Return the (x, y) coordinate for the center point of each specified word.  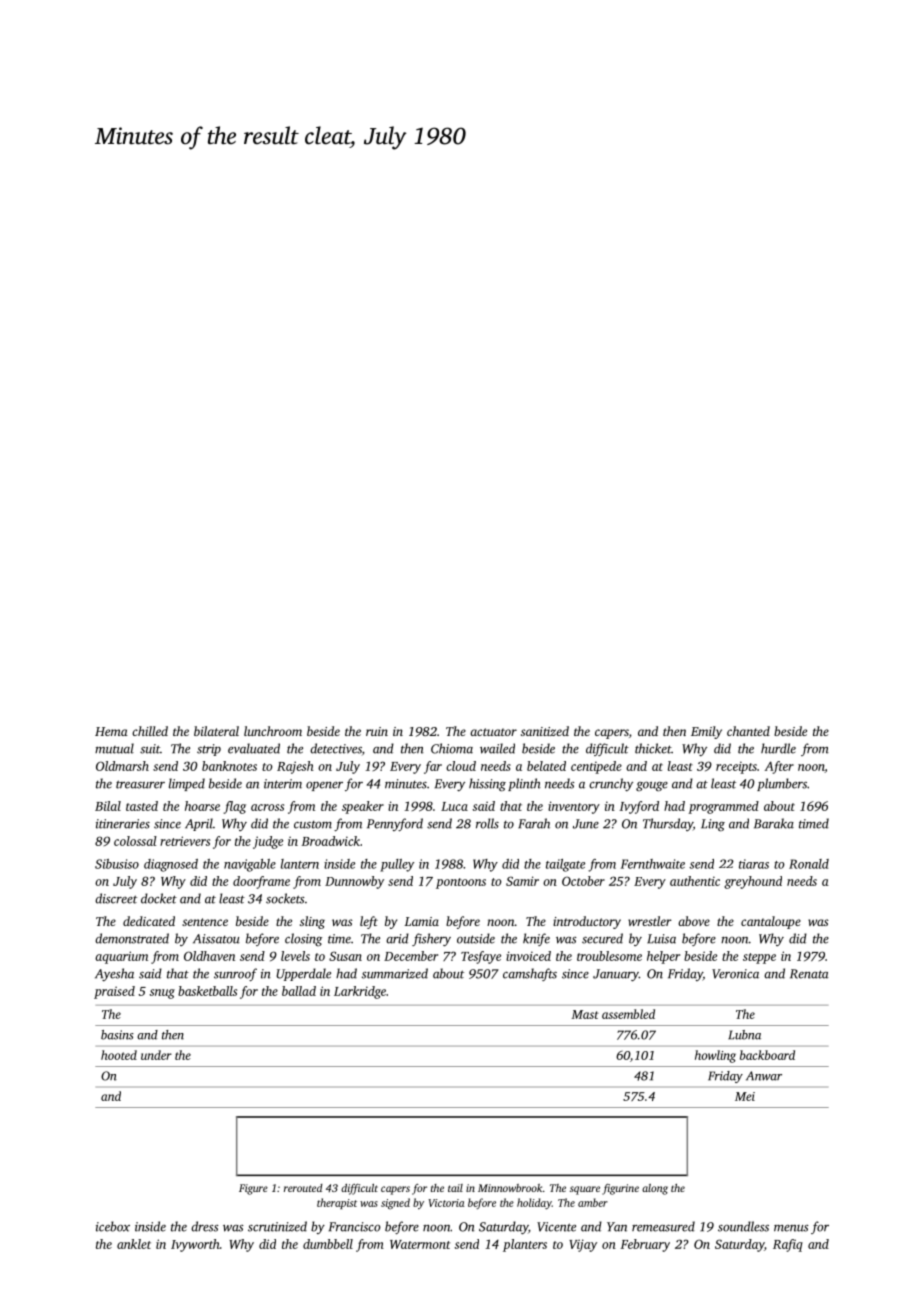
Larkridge (360, 992)
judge (268, 842)
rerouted (303, 1188)
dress (205, 1226)
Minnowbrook (510, 1188)
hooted (119, 1055)
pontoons (461, 883)
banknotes (229, 766)
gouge (652, 786)
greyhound (753, 882)
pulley (397, 865)
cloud (461, 766)
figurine (620, 1189)
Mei (745, 1096)
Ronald (809, 864)
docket (159, 898)
